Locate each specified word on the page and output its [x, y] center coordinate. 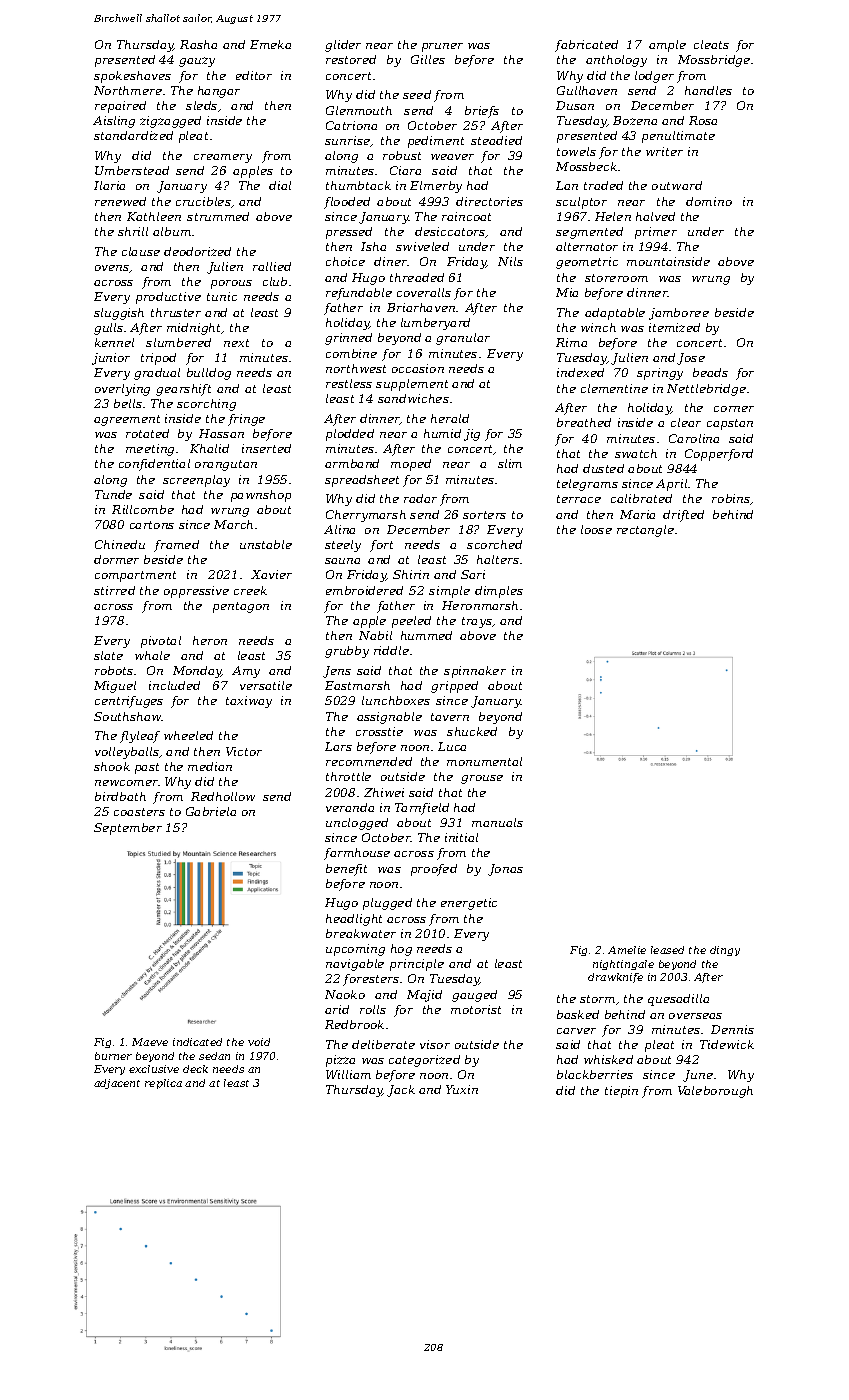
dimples [499, 592]
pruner [442, 47]
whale [152, 655]
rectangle [645, 531]
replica [163, 1084]
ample [667, 46]
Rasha [198, 44]
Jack [401, 1091]
